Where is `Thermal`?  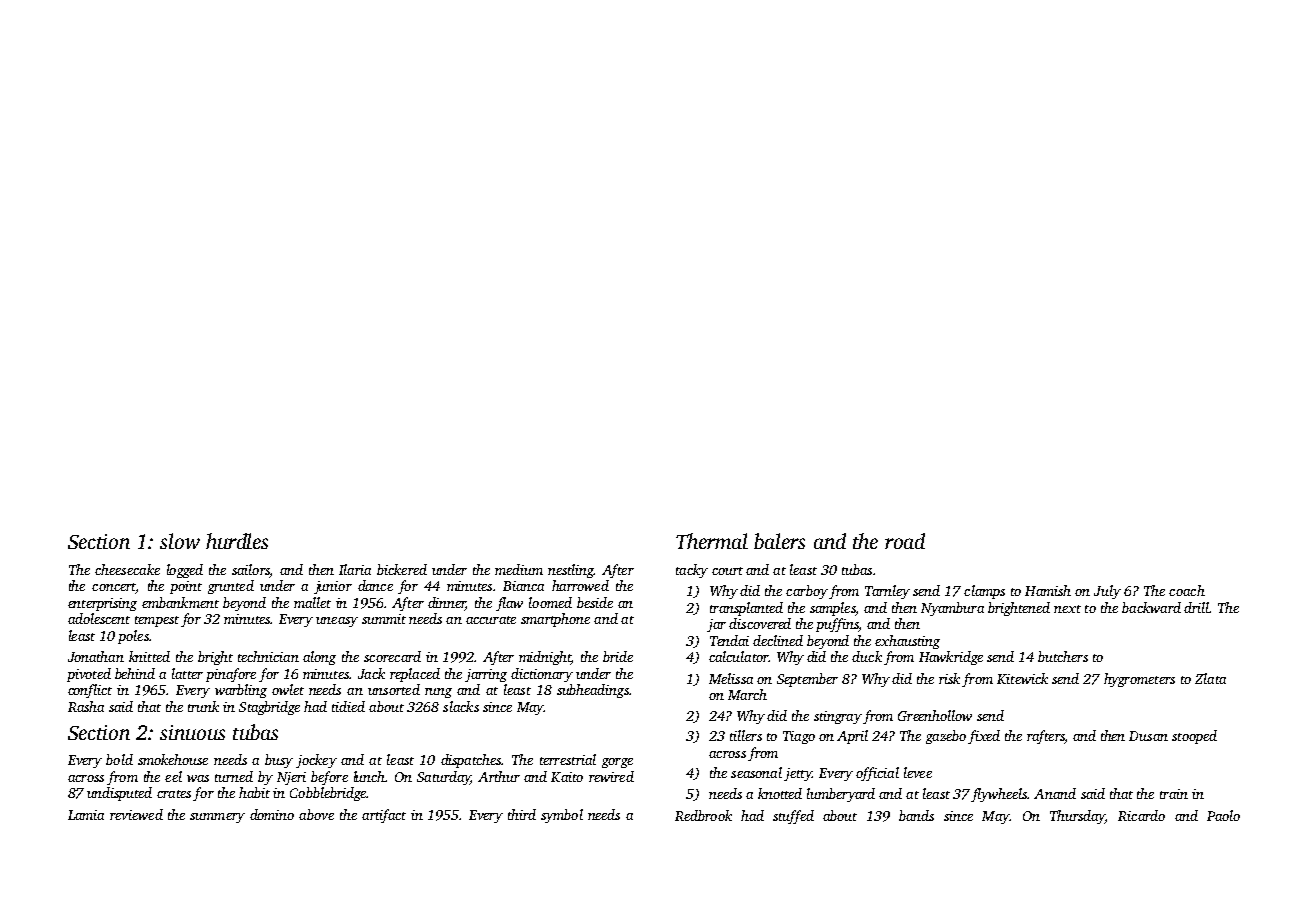
Thermal is located at coordinates (712, 541).
